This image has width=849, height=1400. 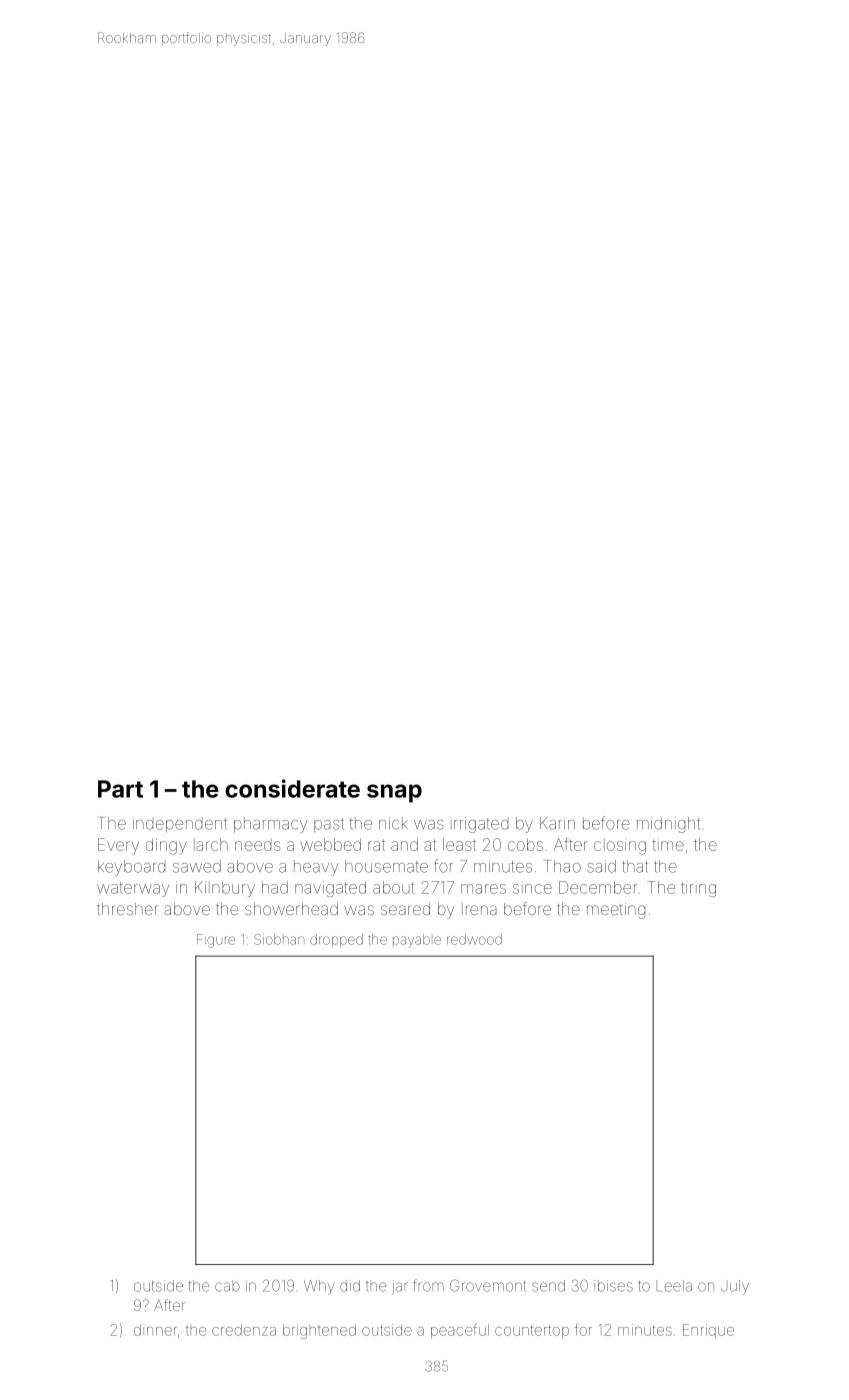 What do you see at coordinates (216, 941) in the image?
I see `Figure` at bounding box center [216, 941].
